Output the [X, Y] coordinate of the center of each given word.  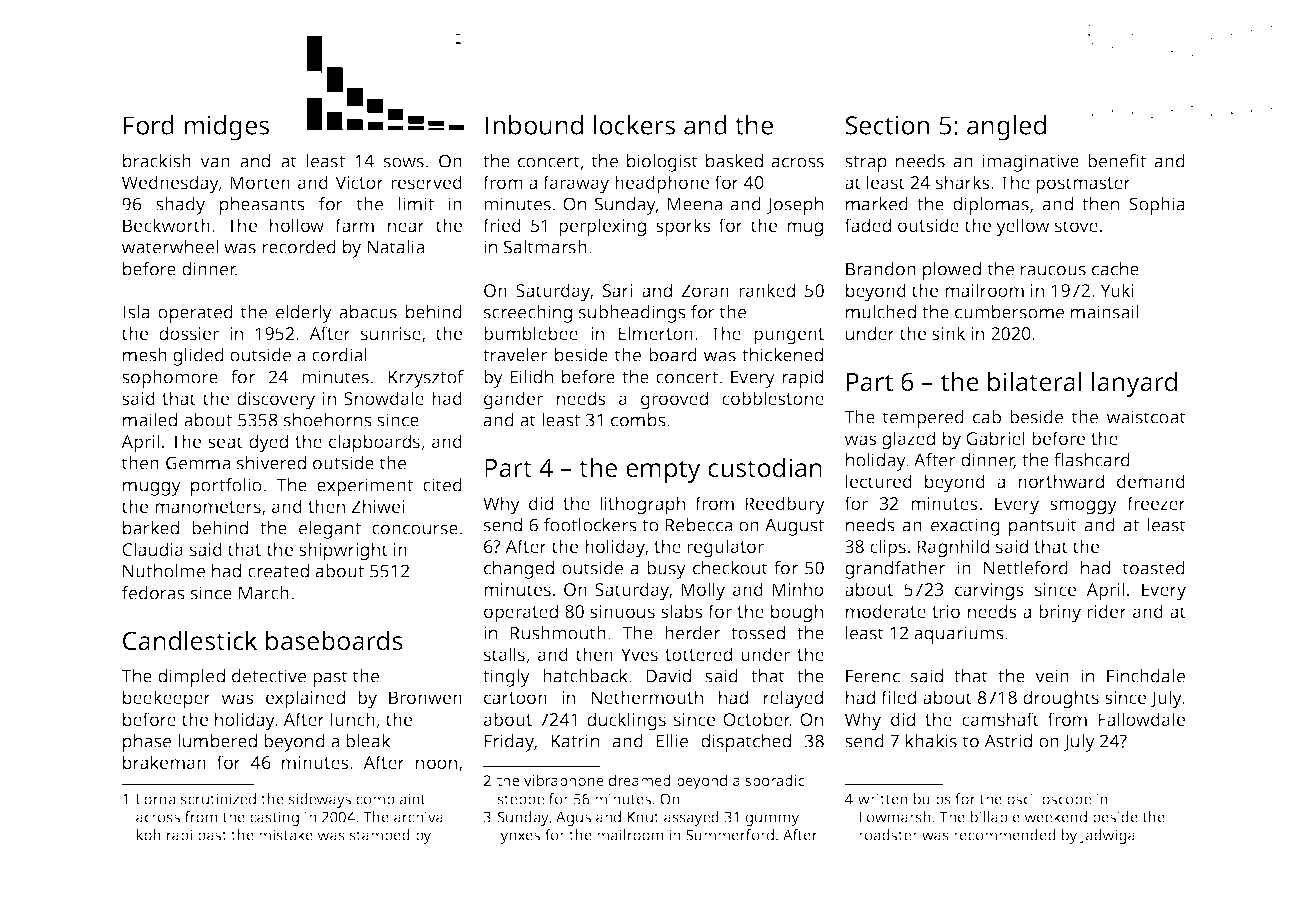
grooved [674, 400]
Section [887, 125]
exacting [965, 527]
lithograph [642, 505]
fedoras [153, 593]
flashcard [1092, 460]
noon [436, 764]
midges [226, 128]
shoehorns [328, 420]
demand [1151, 481]
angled [1006, 128]
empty [663, 471]
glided [198, 357]
